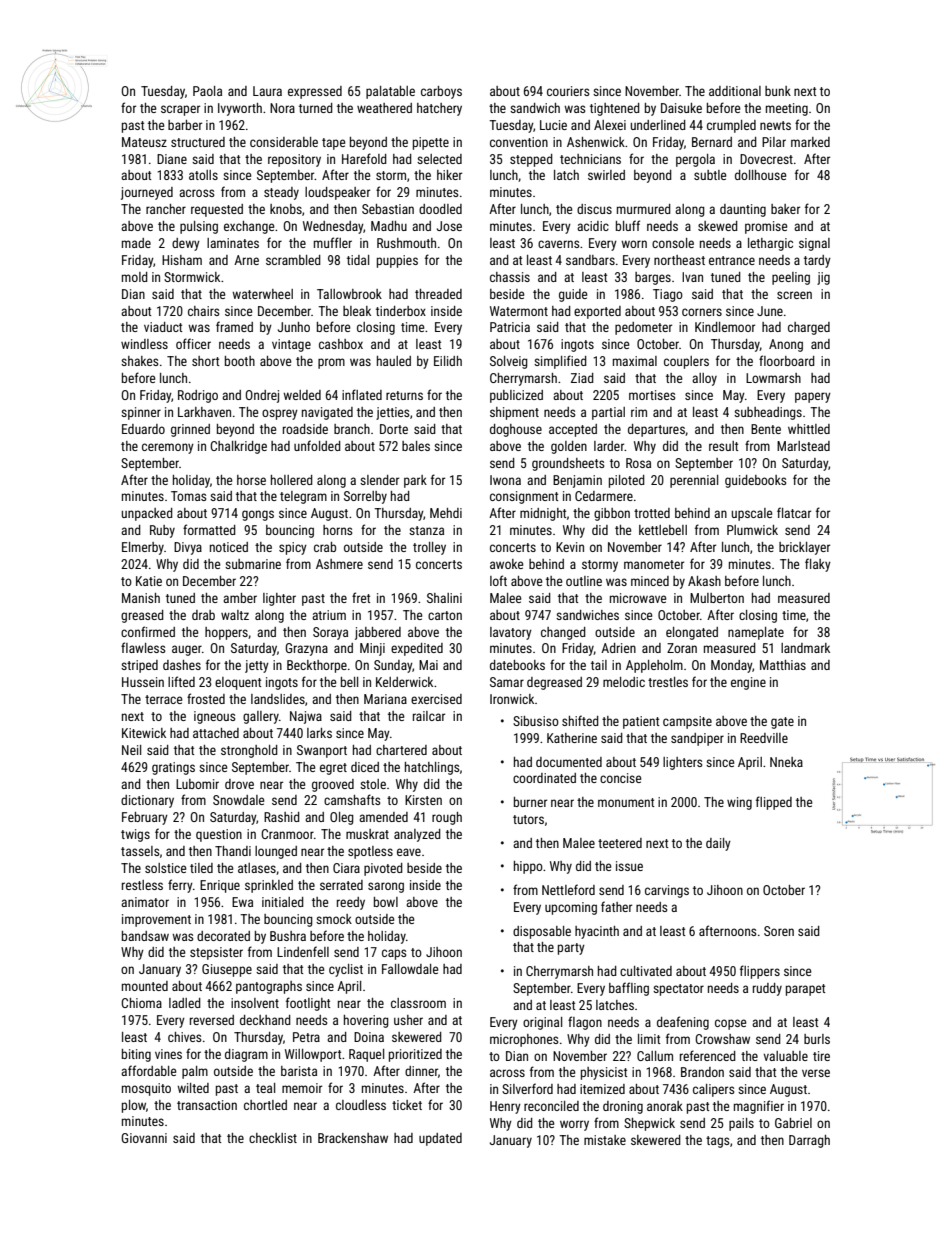  What do you see at coordinates (570, 547) in the image?
I see `Kevin` at bounding box center [570, 547].
